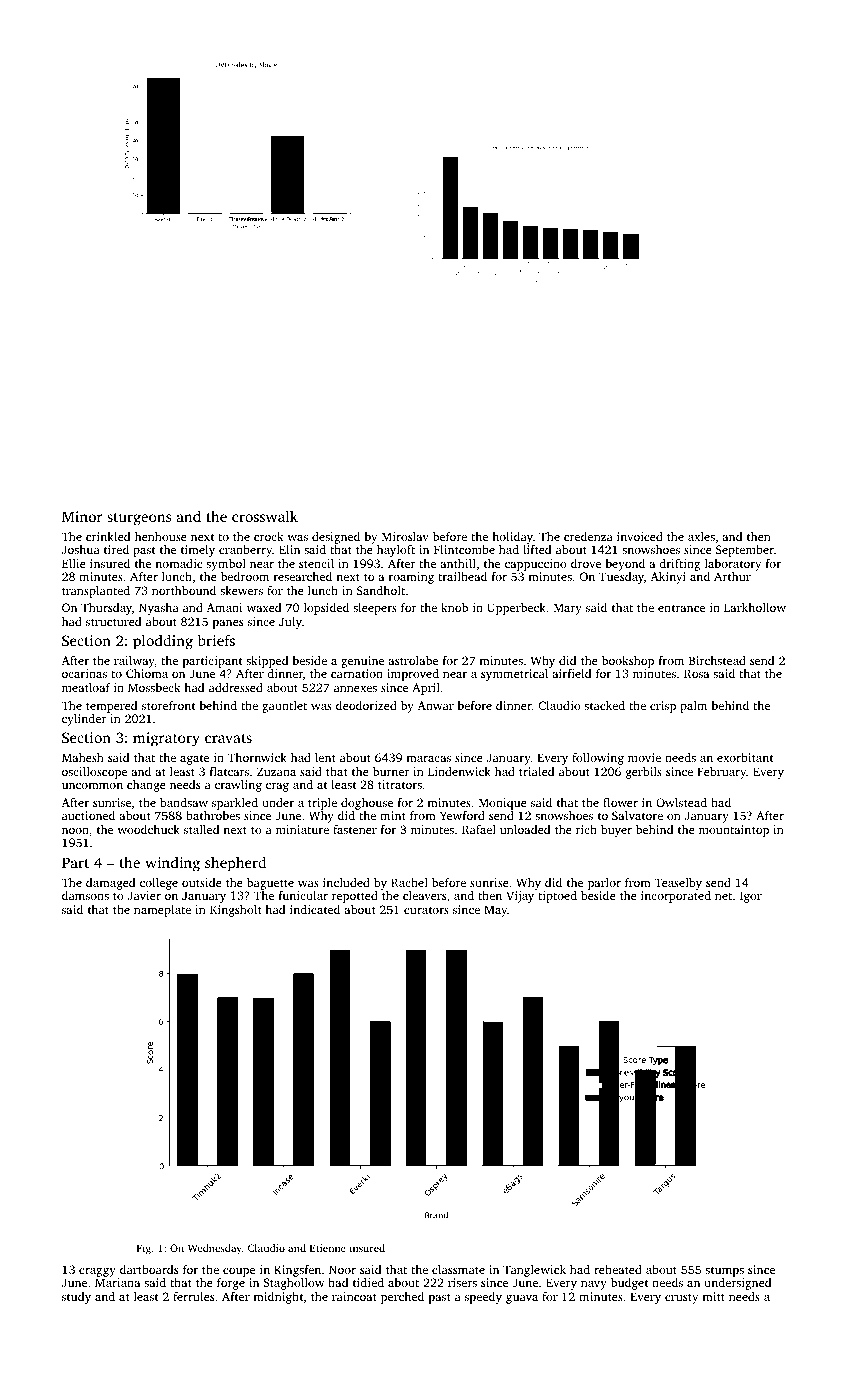 This image has width=849, height=1400. What do you see at coordinates (81, 549) in the image?
I see `Joshua` at bounding box center [81, 549].
